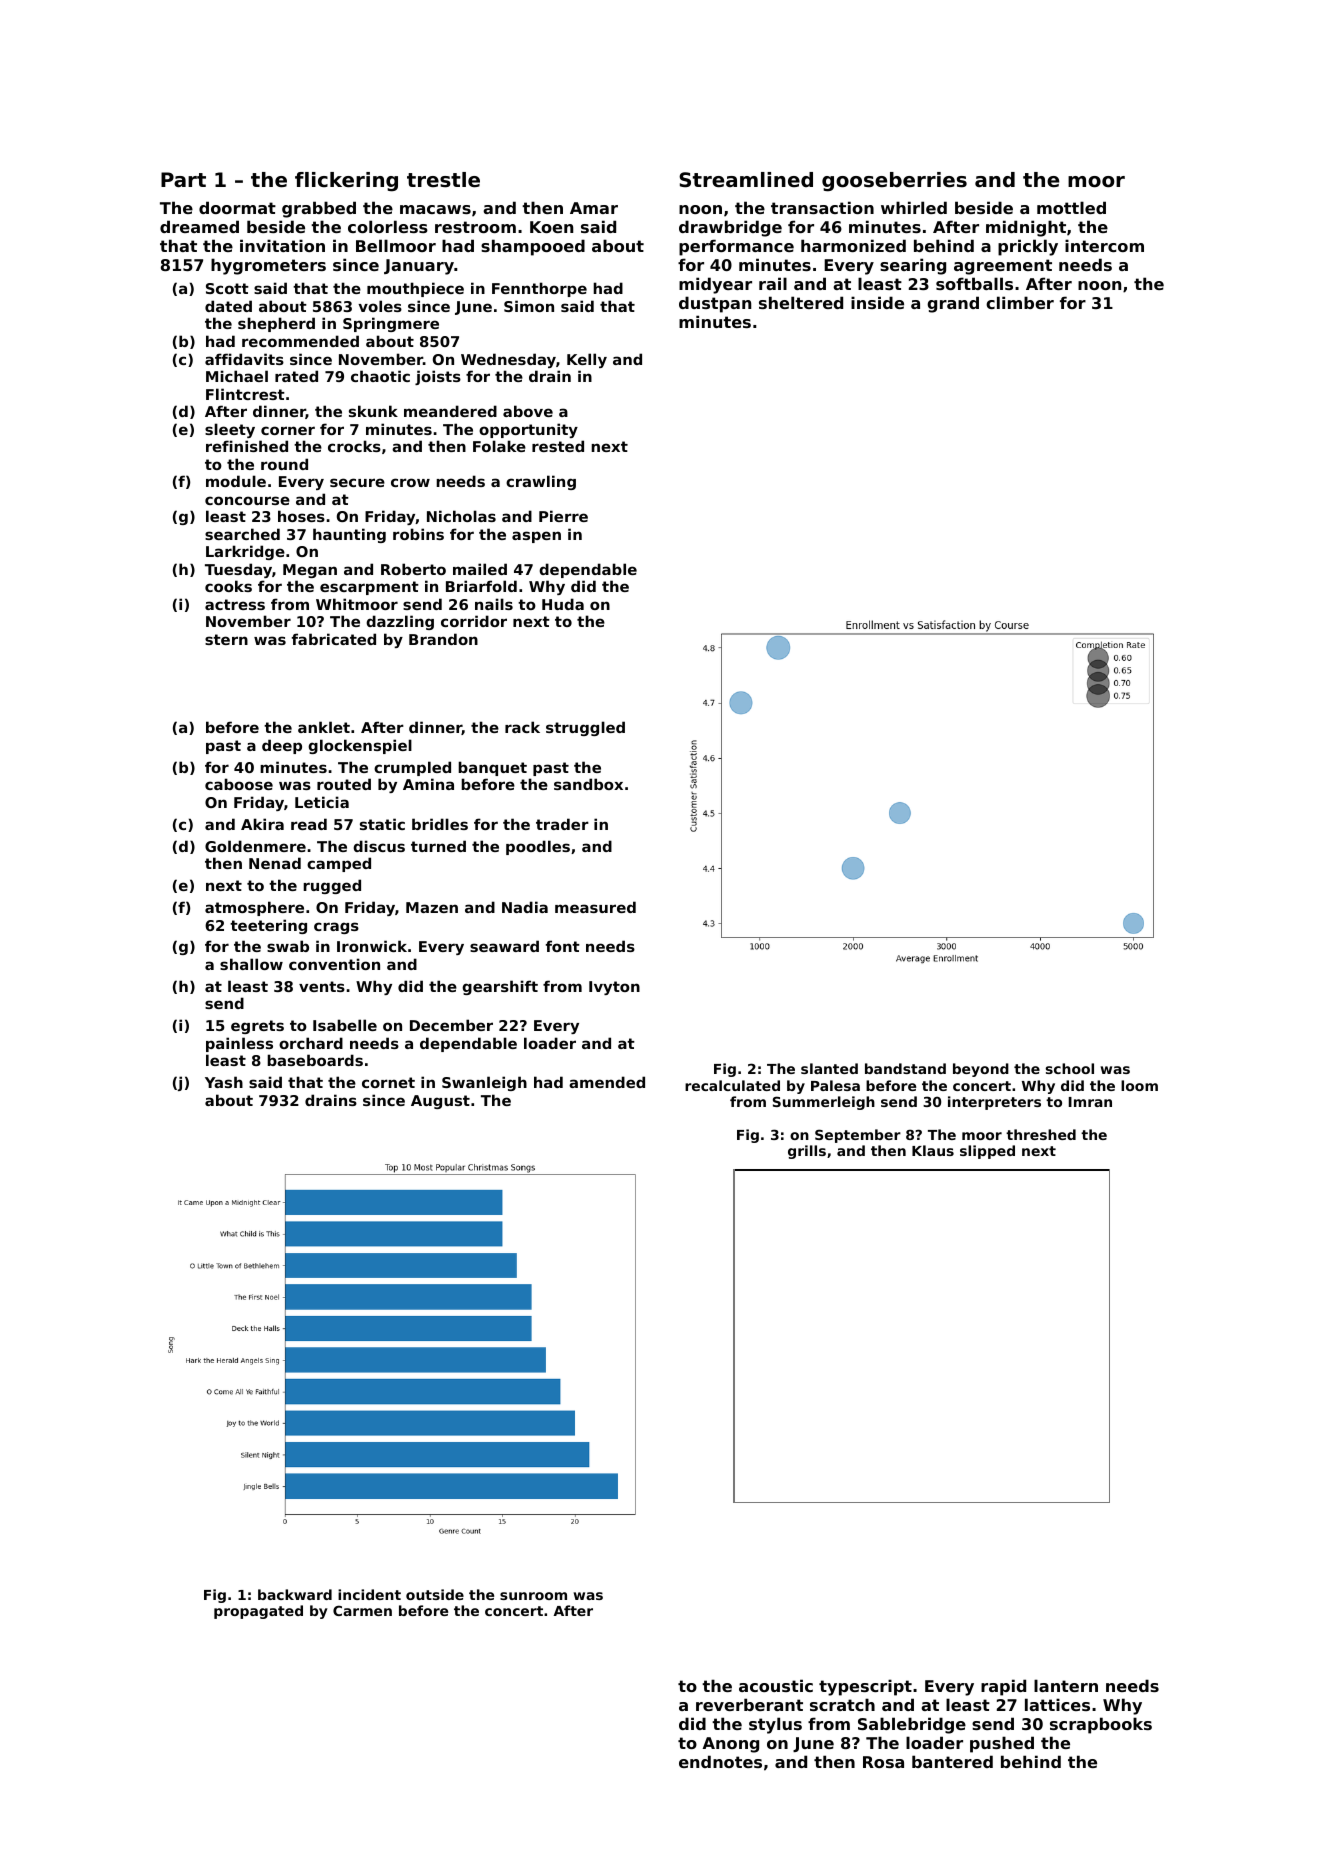 The image size is (1325, 1874). What do you see at coordinates (1020, 302) in the screenshot?
I see `climber` at bounding box center [1020, 302].
